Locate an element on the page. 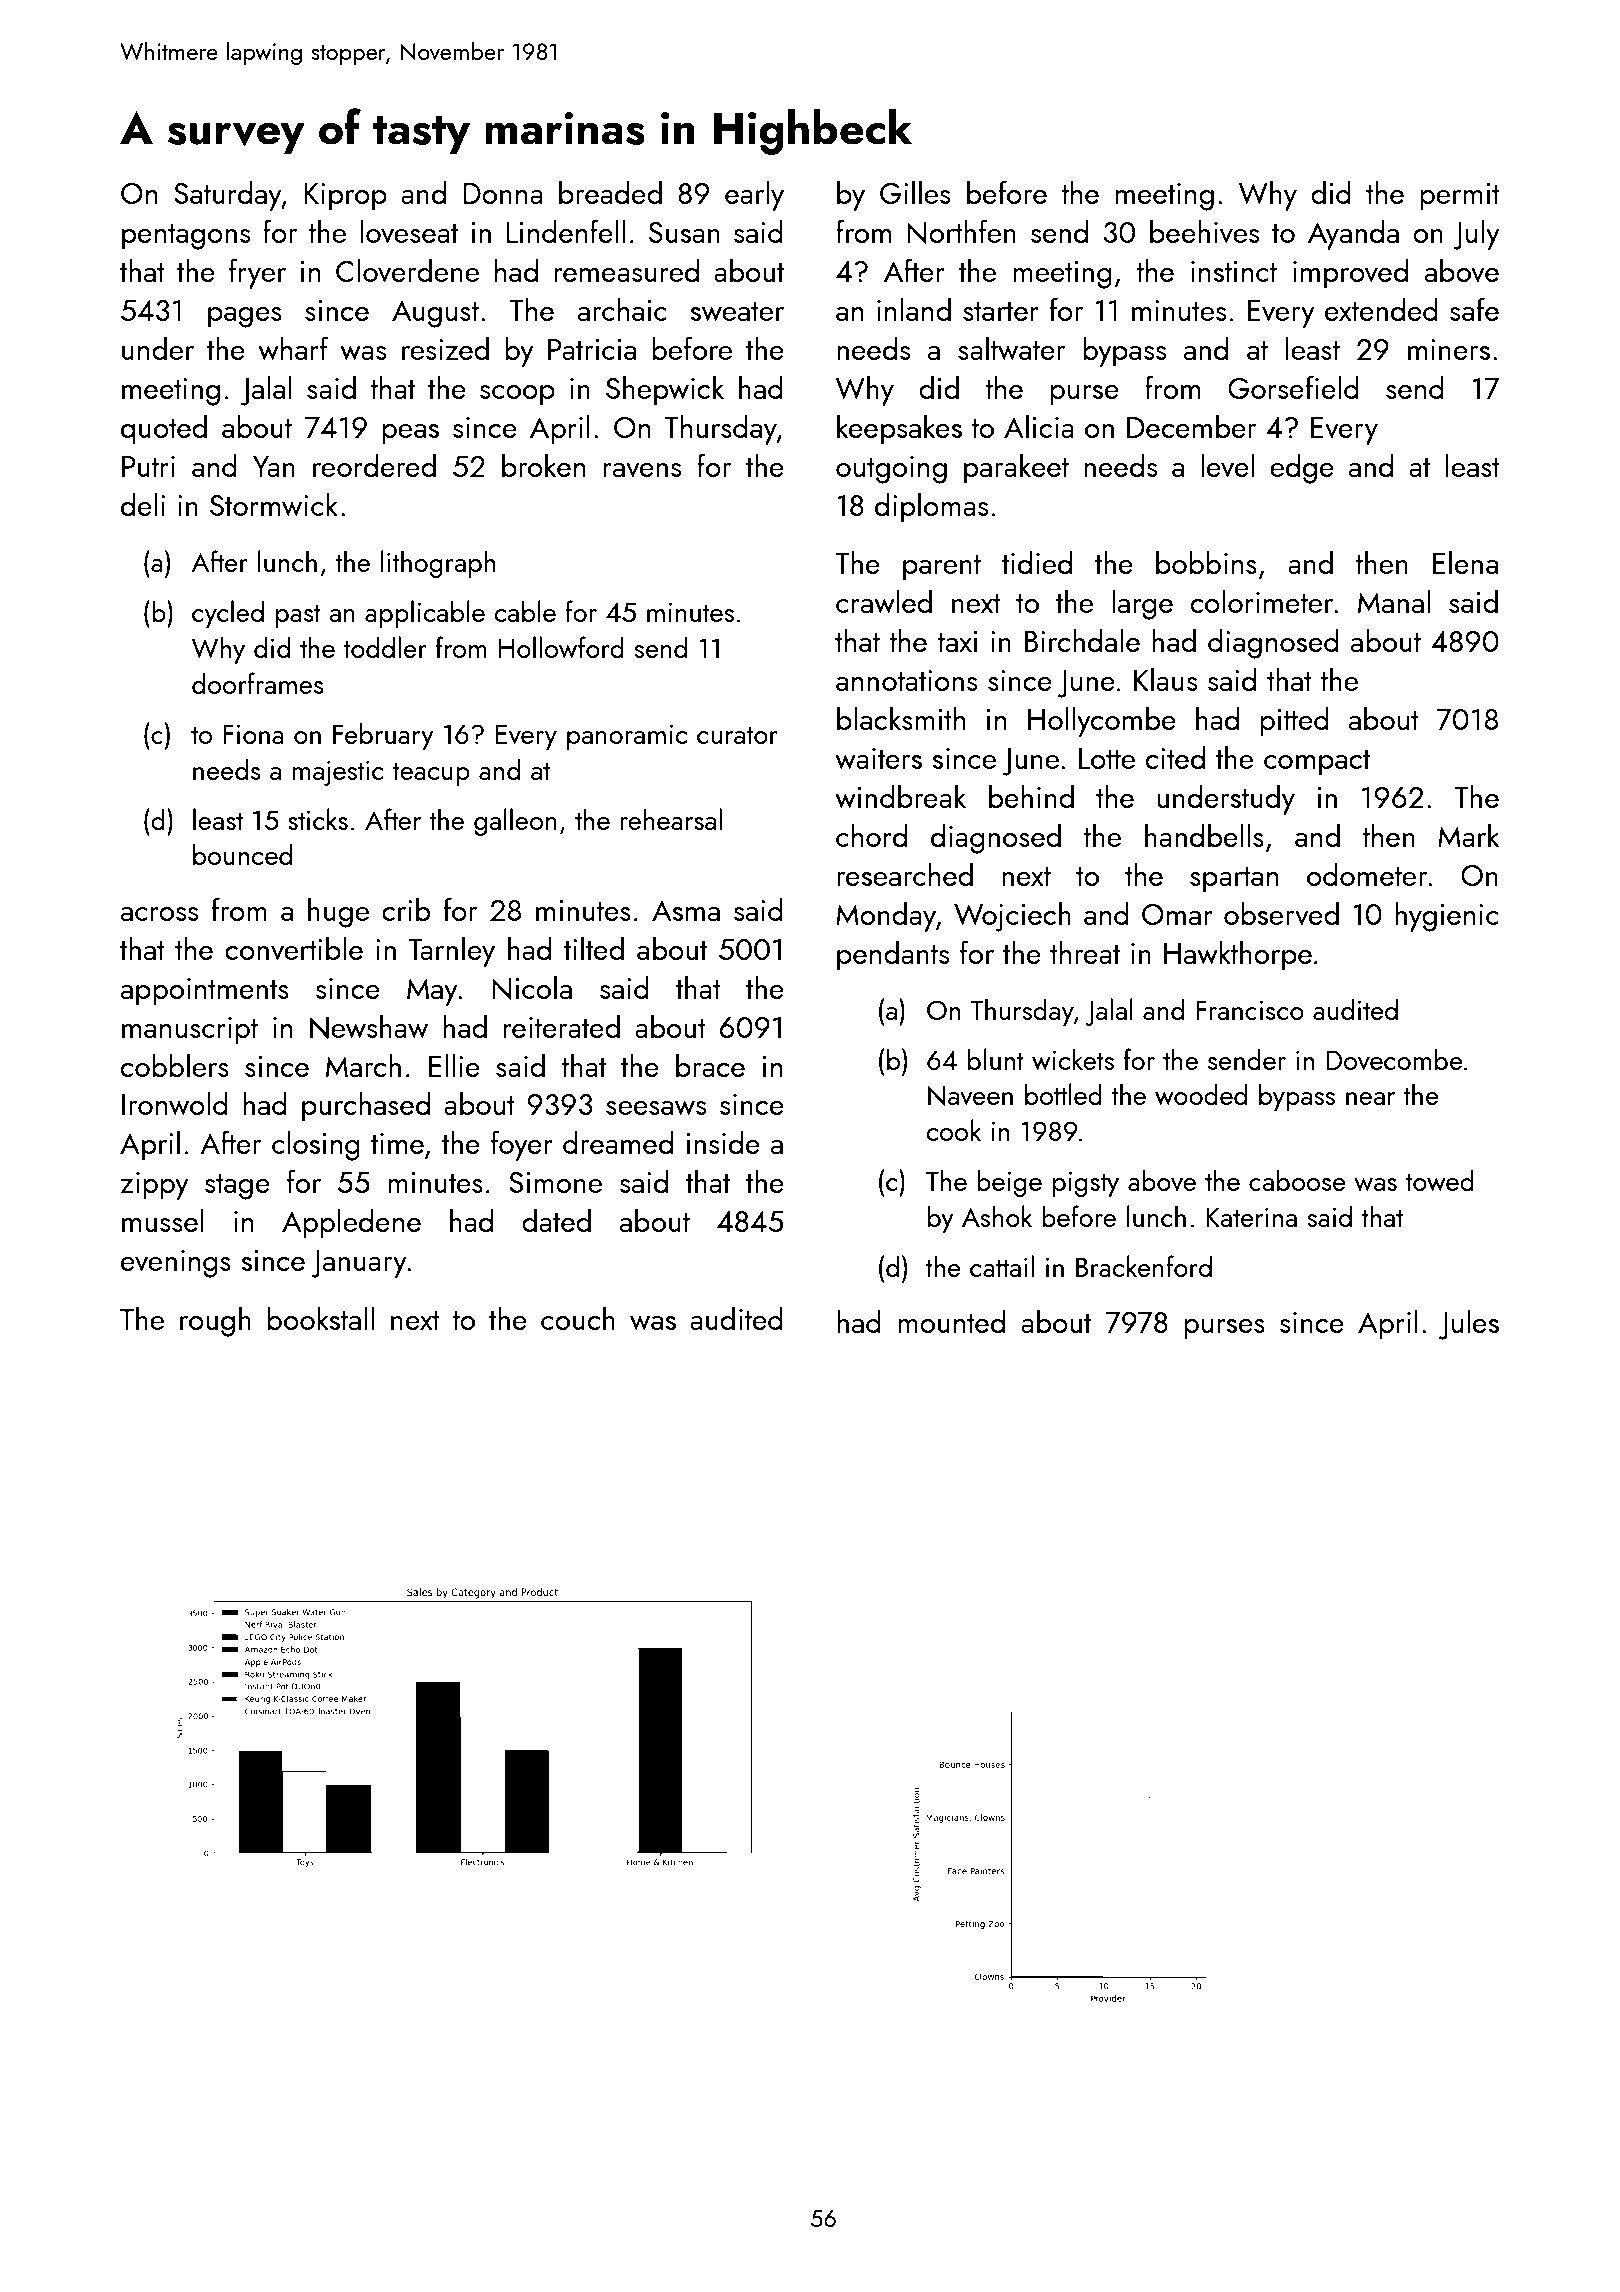  compact is located at coordinates (1317, 763).
